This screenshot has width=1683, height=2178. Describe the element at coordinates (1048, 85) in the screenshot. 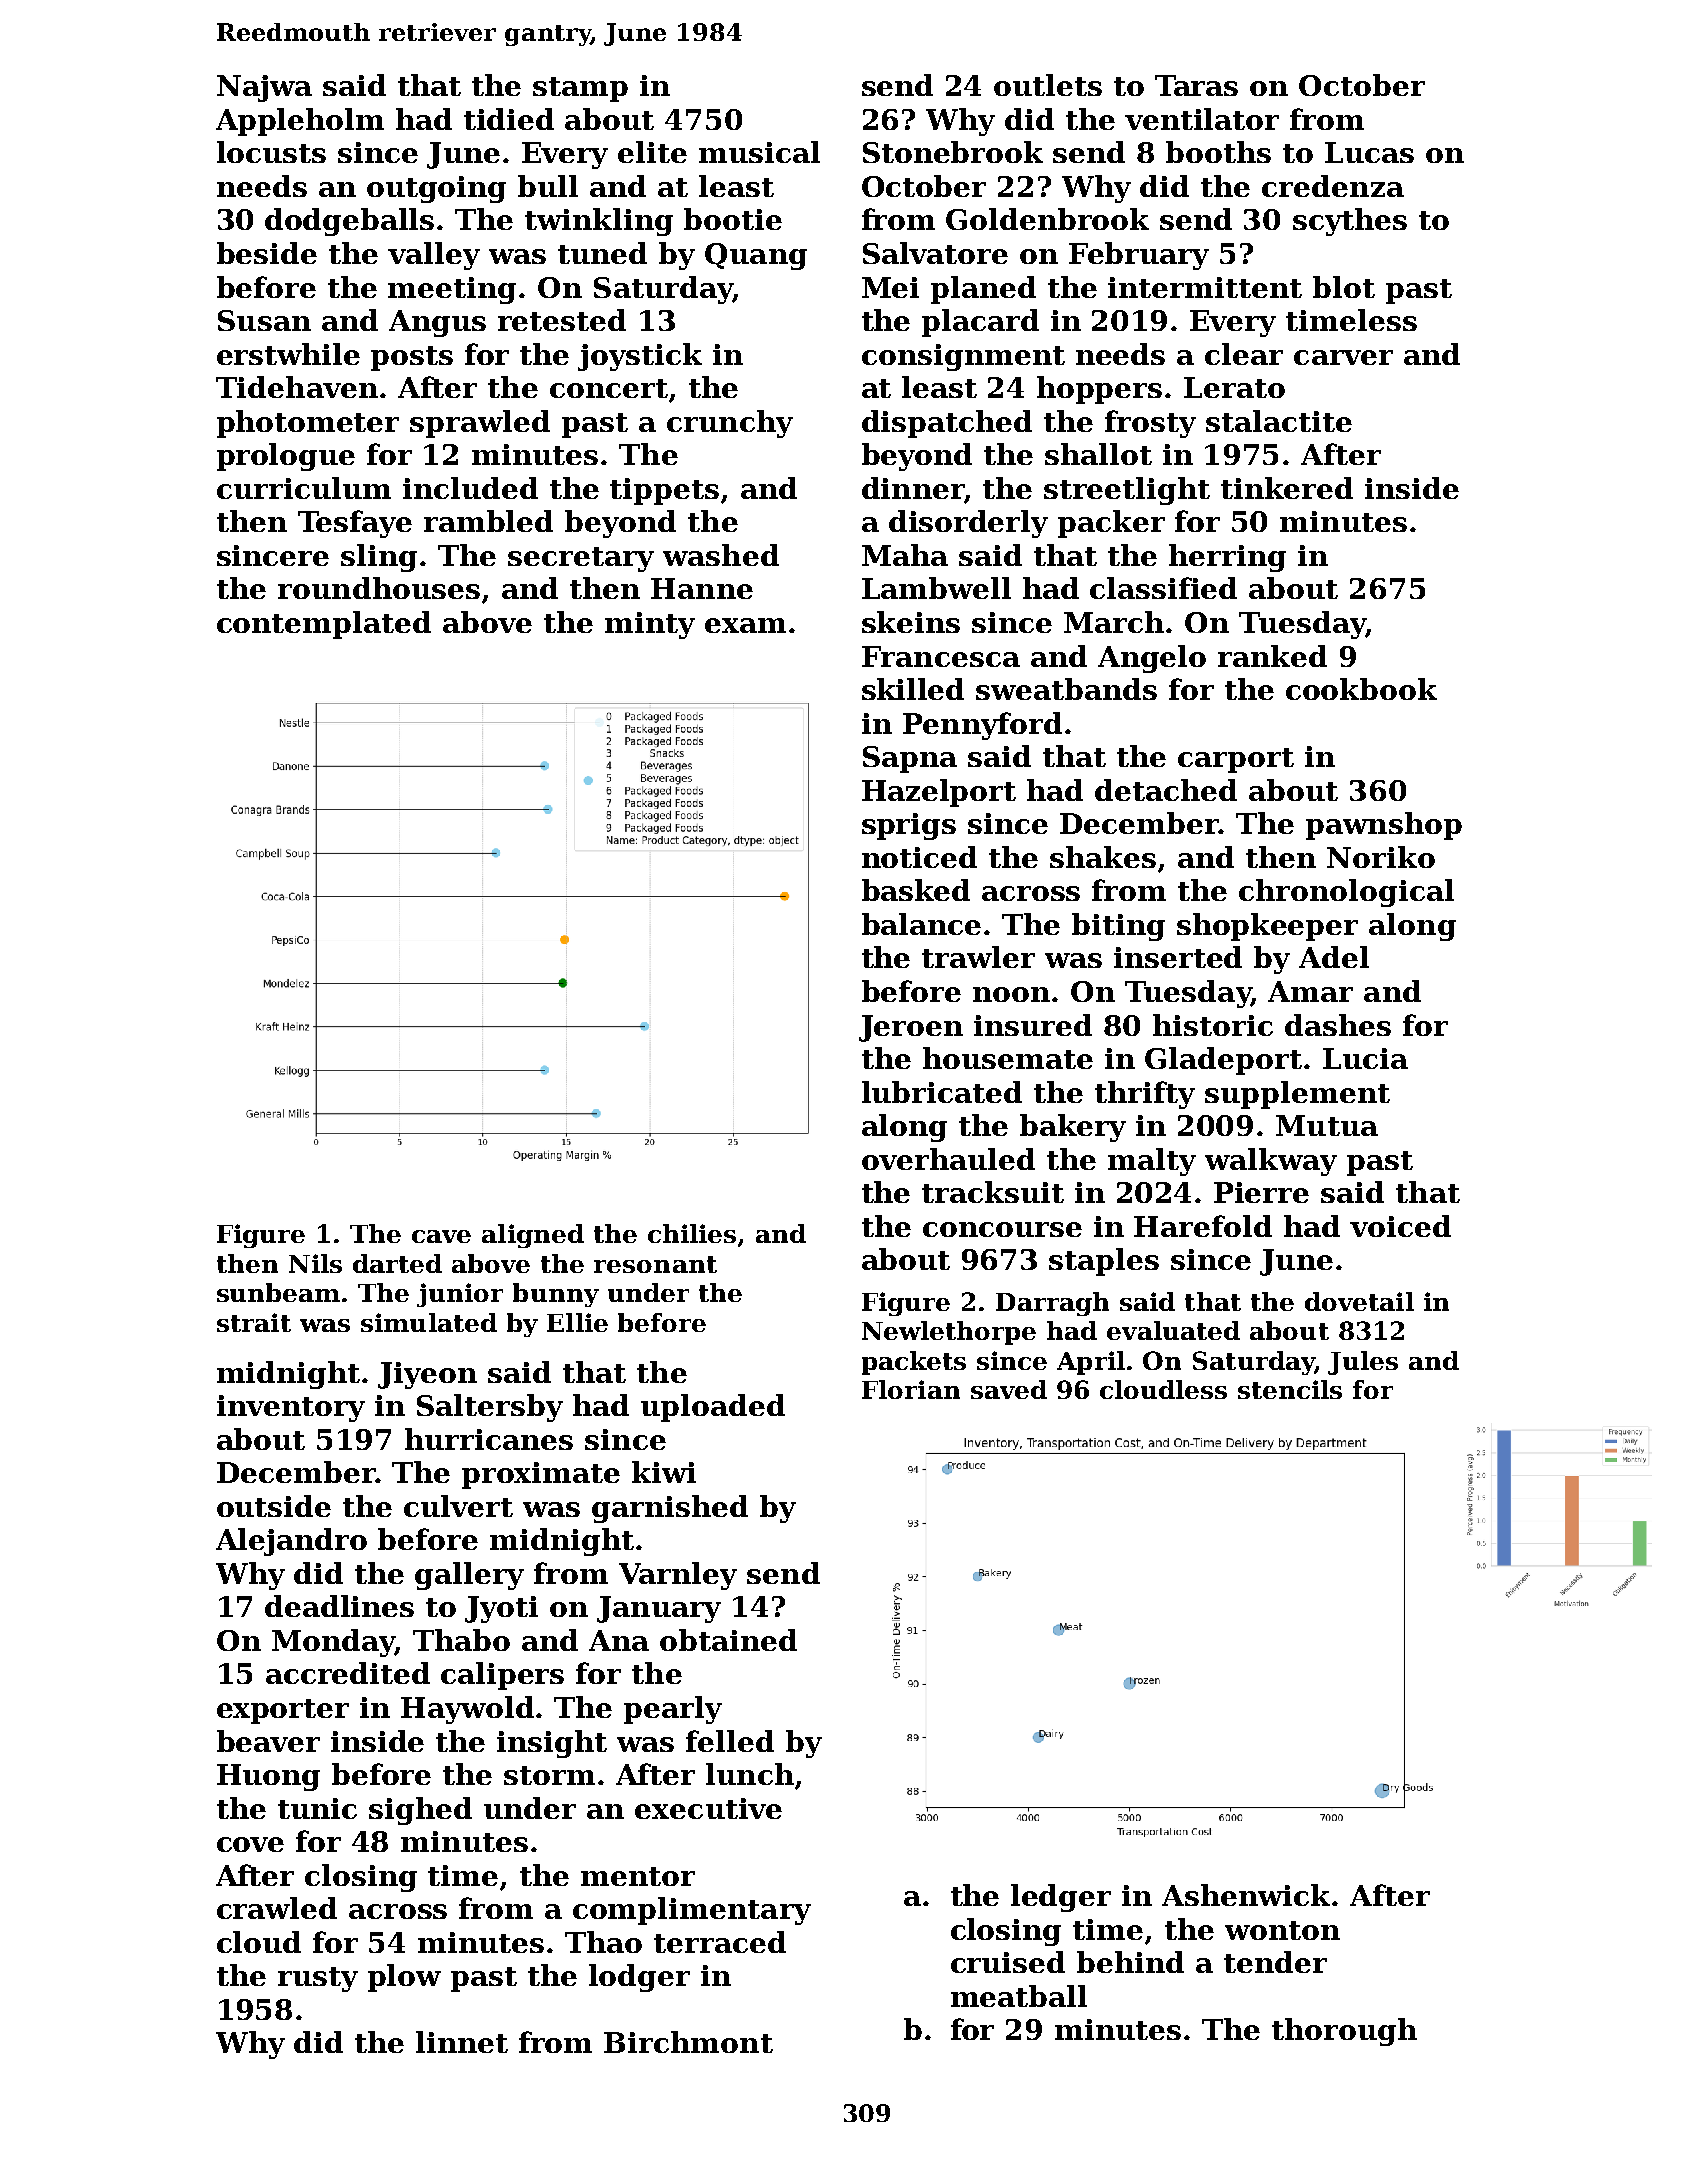

I see `outlets` at that location.
